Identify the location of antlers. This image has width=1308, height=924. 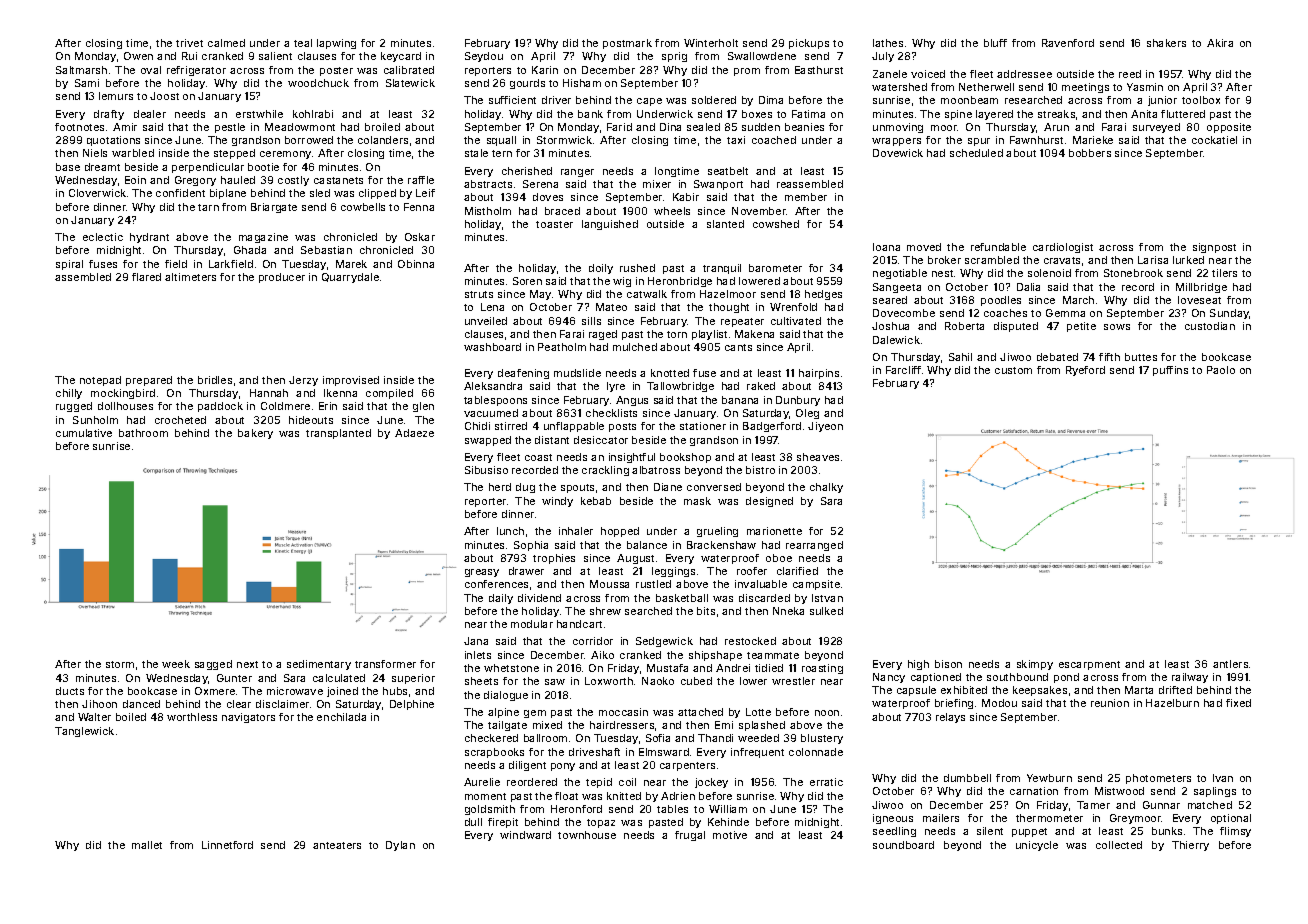
(1230, 664).
